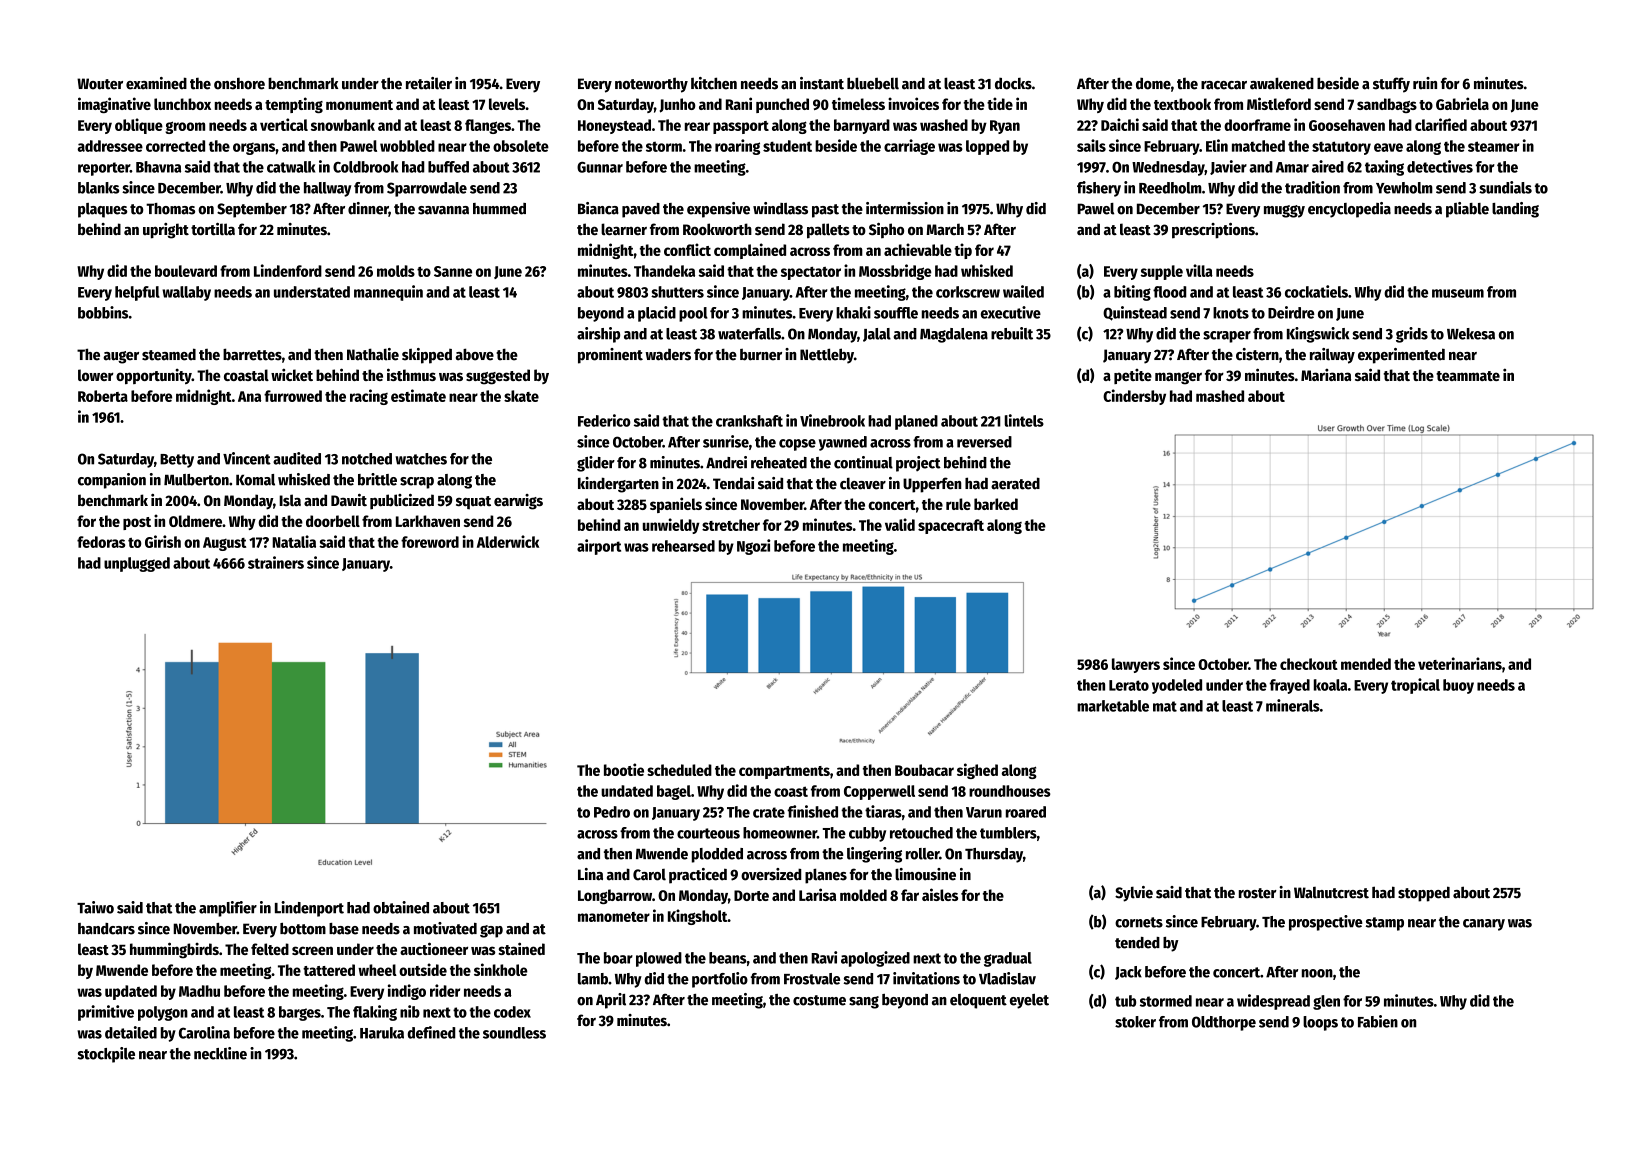 This screenshot has height=1152, width=1629. Describe the element at coordinates (1316, 291) in the screenshot. I see `cockatiels` at that location.
